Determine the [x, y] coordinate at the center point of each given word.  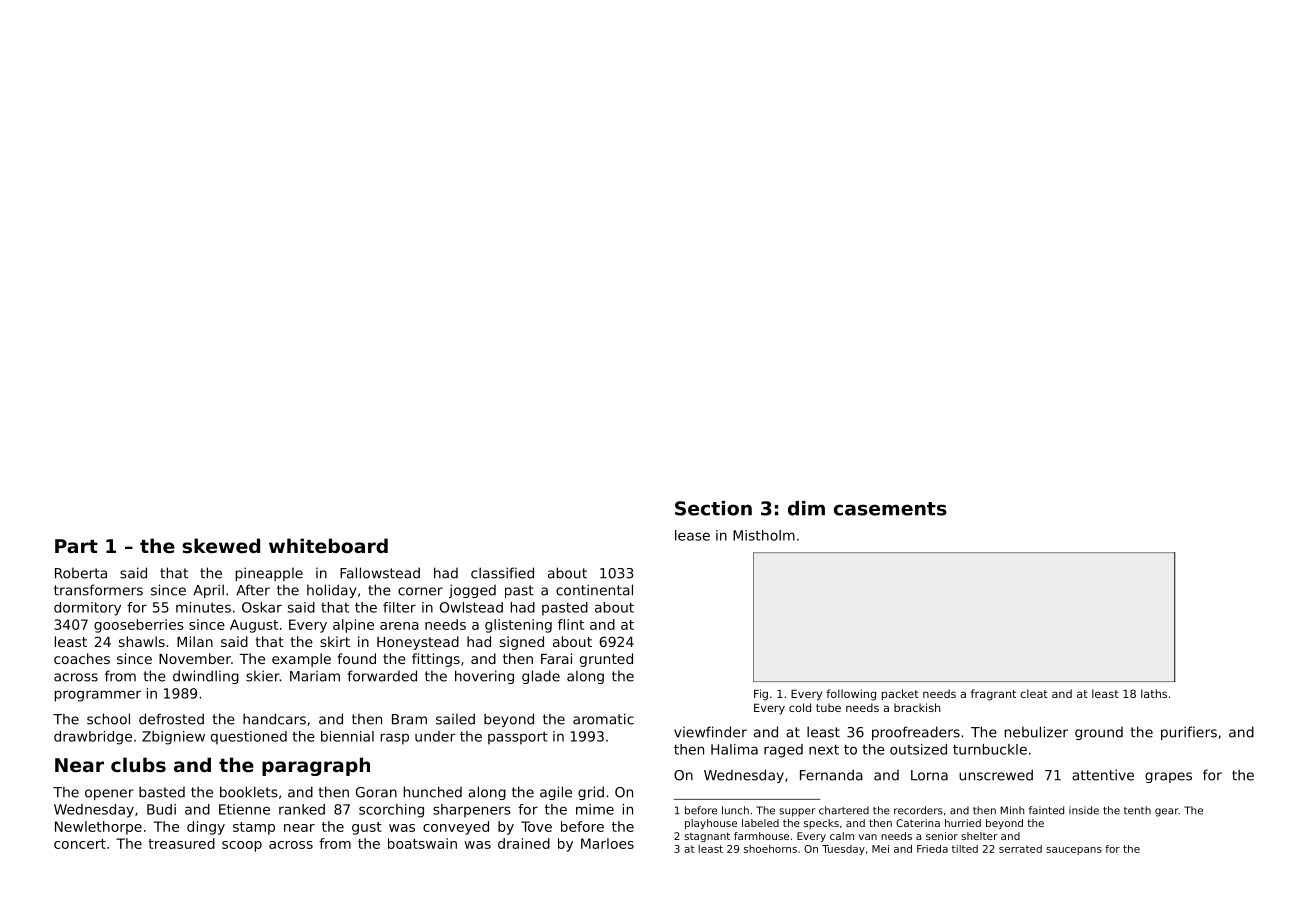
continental [594, 590]
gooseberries [139, 626]
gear [1167, 812]
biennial [347, 736]
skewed [221, 546]
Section [713, 508]
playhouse [711, 824]
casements [890, 509]
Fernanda [831, 775]
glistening [518, 626]
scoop [242, 846]
